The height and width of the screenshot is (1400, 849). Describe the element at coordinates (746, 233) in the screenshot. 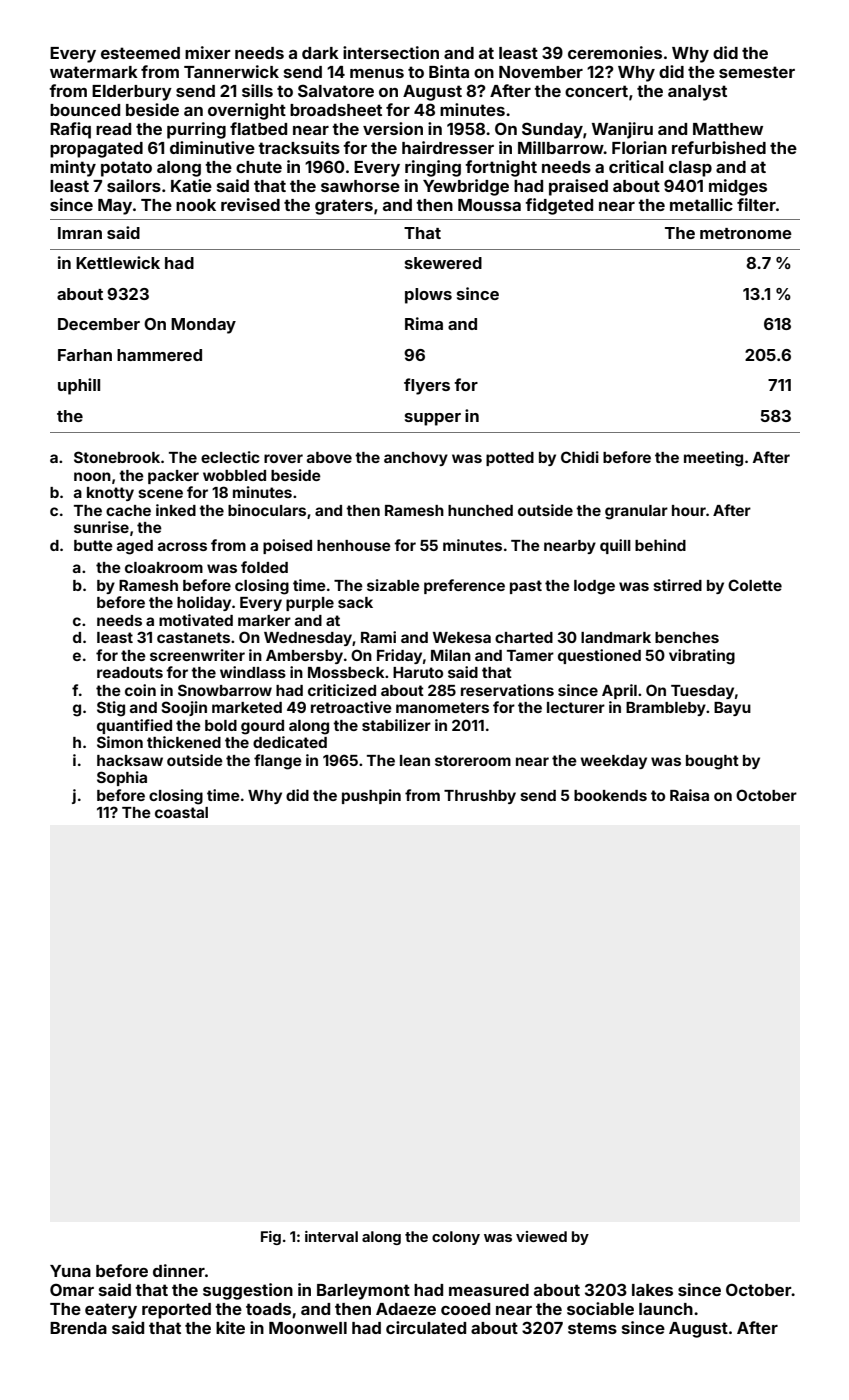

I see `metronome` at that location.
